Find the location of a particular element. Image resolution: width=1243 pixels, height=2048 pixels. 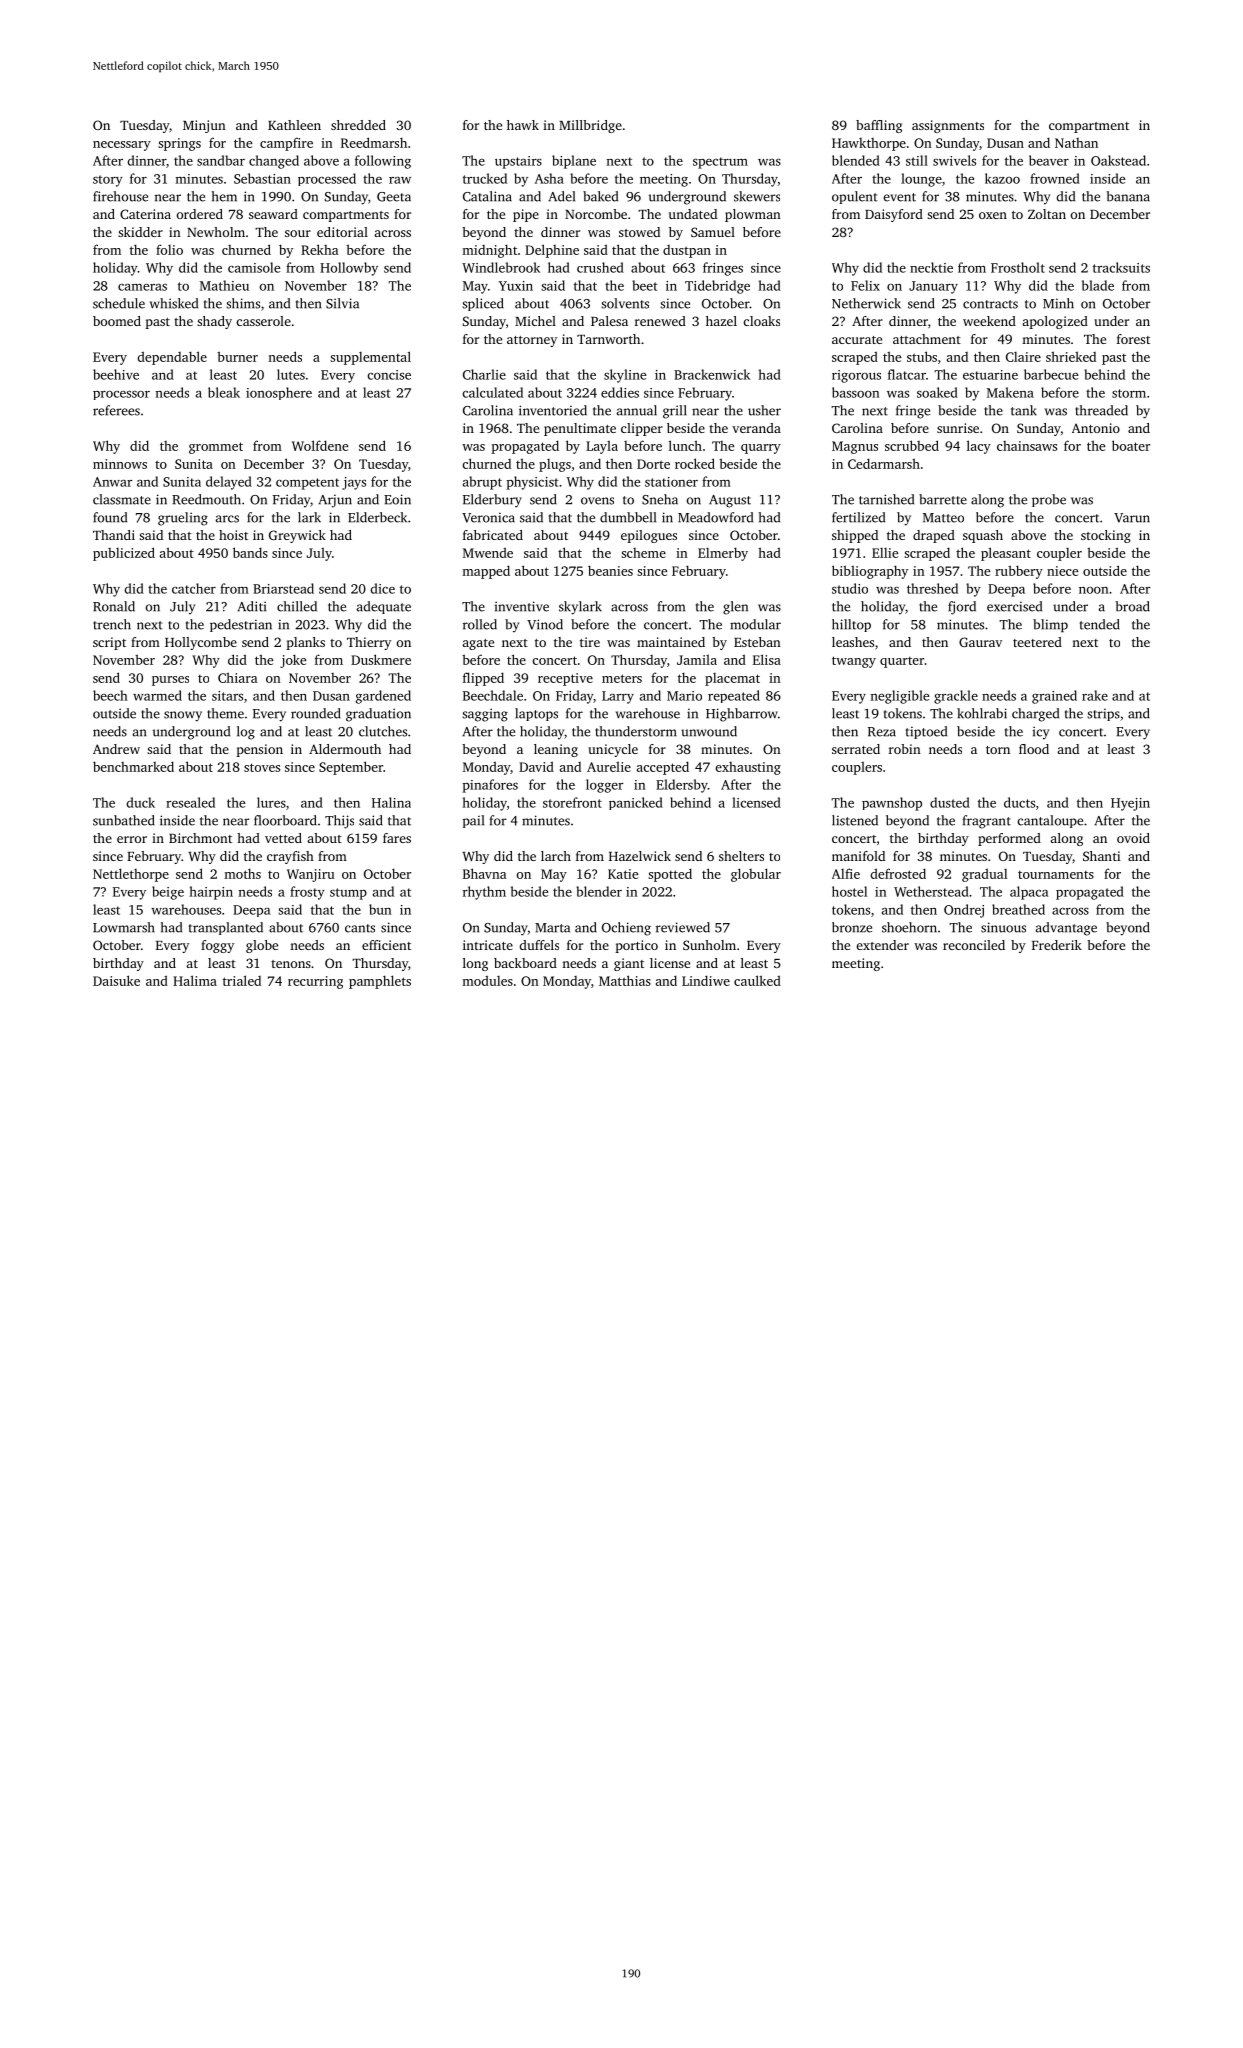

cants is located at coordinates (360, 928).
